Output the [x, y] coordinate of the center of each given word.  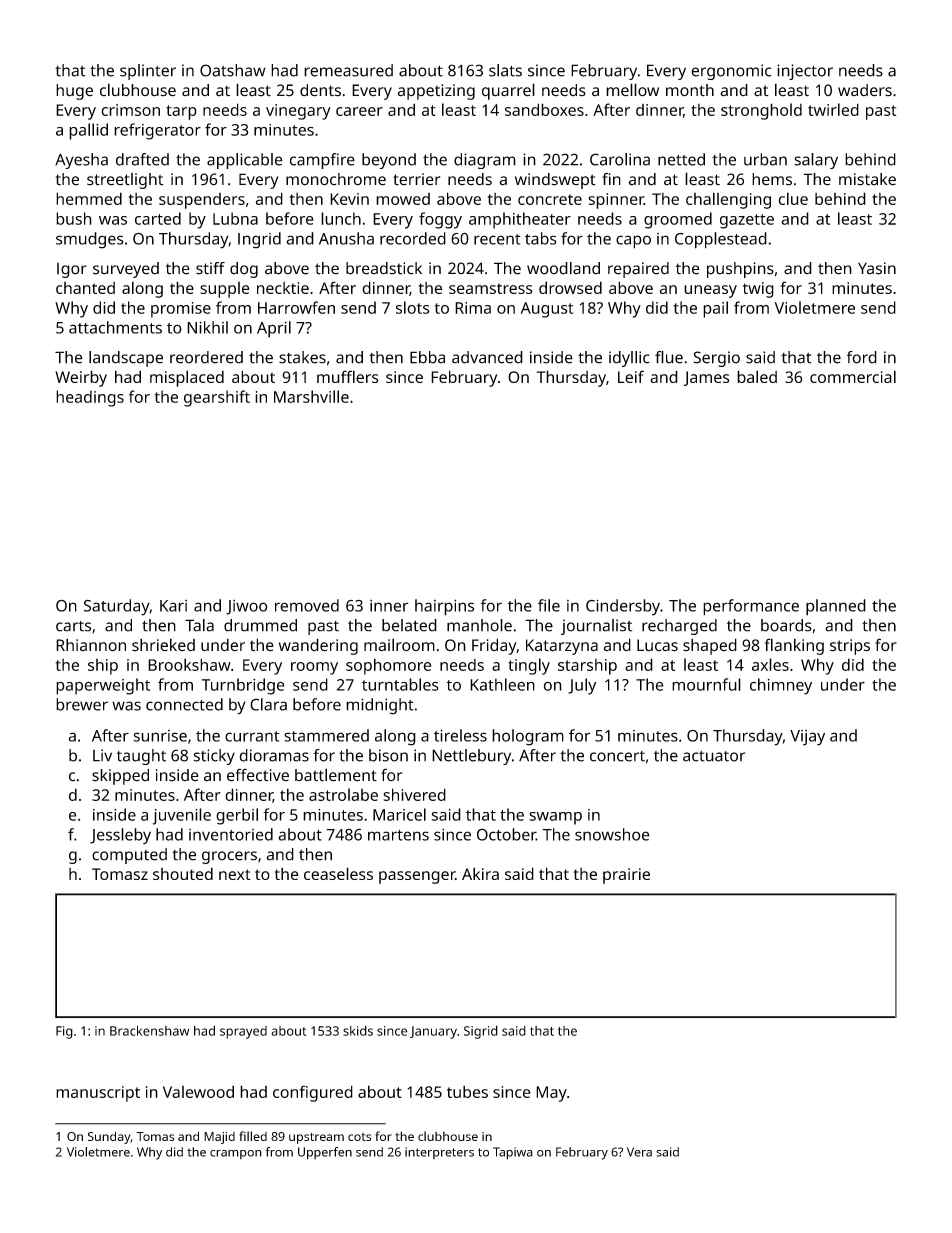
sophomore [388, 666]
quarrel [508, 91]
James [707, 378]
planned [836, 607]
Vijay [807, 738]
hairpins [444, 607]
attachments [115, 327]
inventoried [231, 834]
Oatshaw [233, 70]
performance [751, 607]
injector [805, 72]
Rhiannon [91, 645]
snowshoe [612, 834]
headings [90, 398]
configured [313, 1093]
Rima [473, 308]
